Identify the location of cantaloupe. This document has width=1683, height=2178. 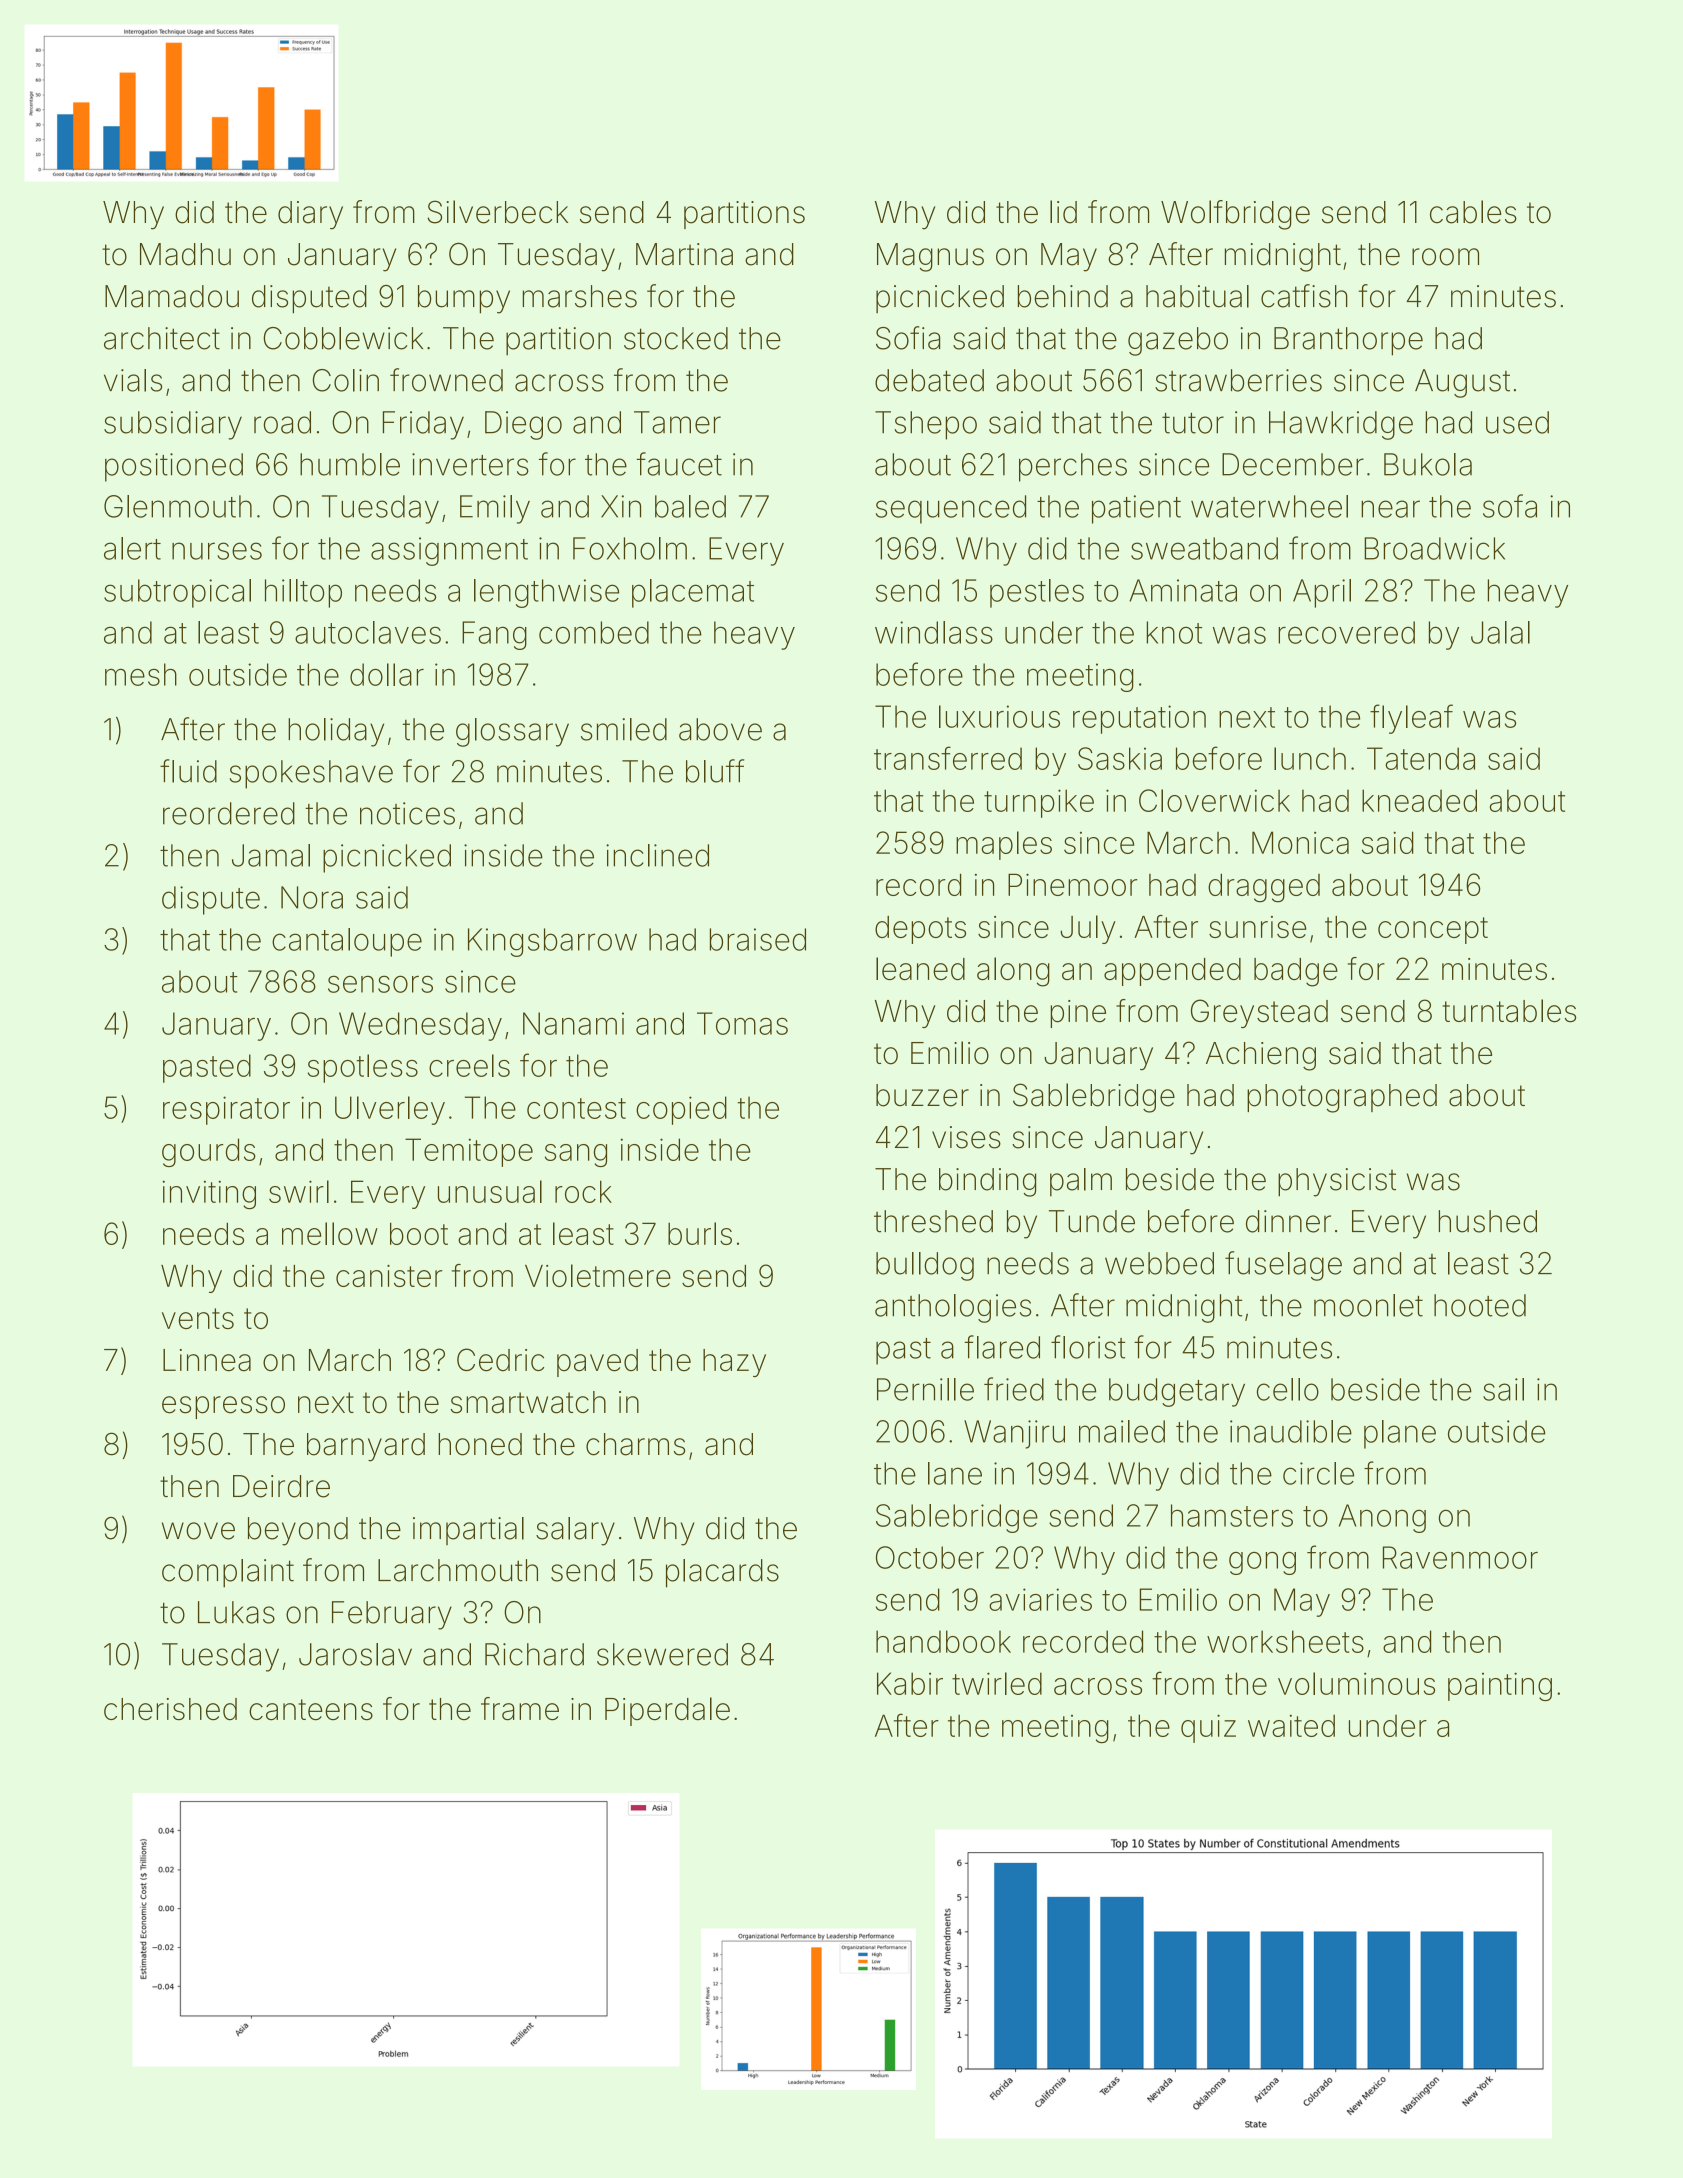
(347, 942).
